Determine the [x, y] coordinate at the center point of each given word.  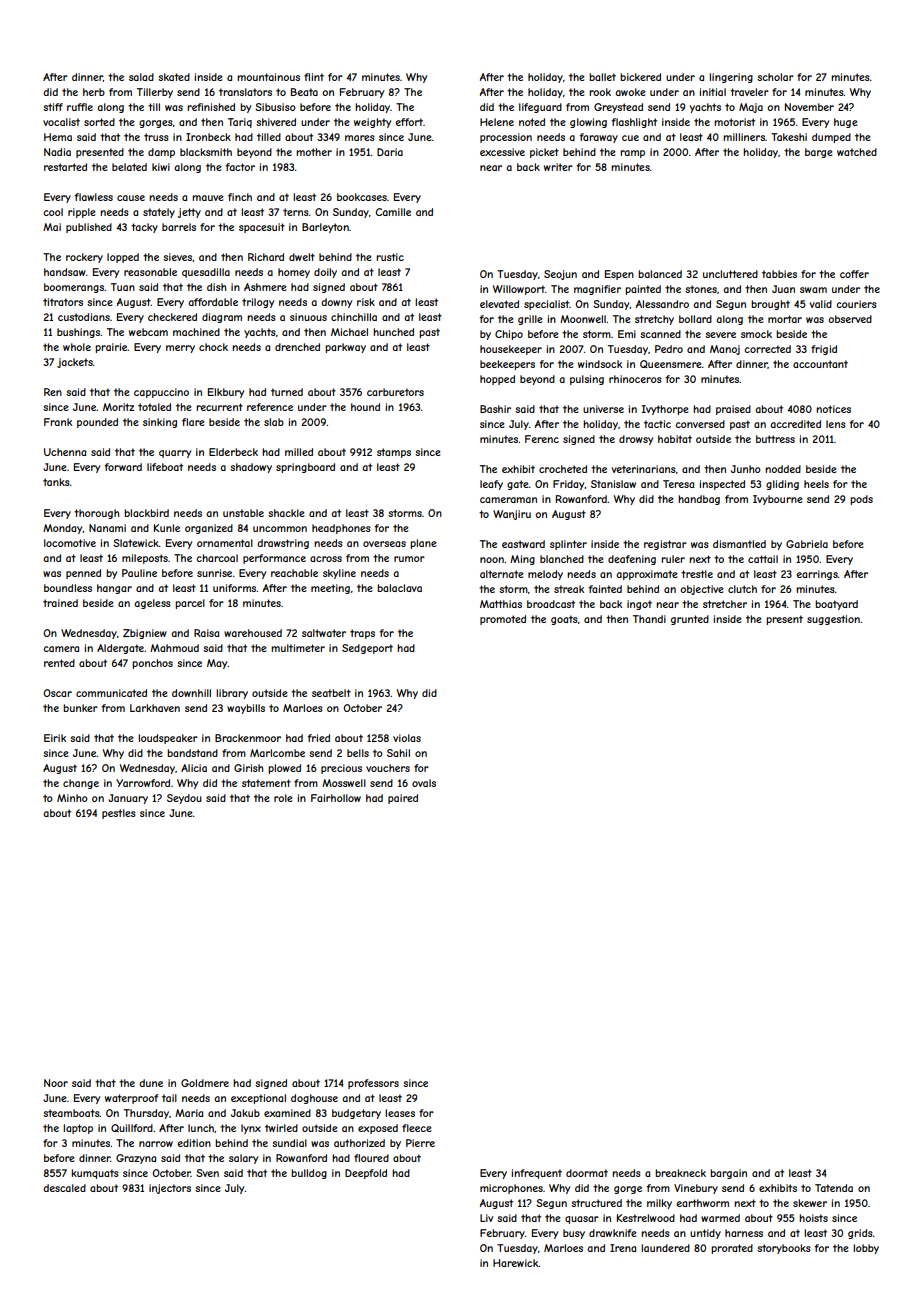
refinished [211, 107]
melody [545, 575]
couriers [856, 304]
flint [314, 77]
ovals [424, 783]
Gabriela [807, 544]
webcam [148, 332]
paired [403, 799]
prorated [732, 1249]
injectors [170, 1189]
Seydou [184, 799]
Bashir [495, 409]
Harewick [516, 1263]
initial [712, 92]
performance [274, 559]
